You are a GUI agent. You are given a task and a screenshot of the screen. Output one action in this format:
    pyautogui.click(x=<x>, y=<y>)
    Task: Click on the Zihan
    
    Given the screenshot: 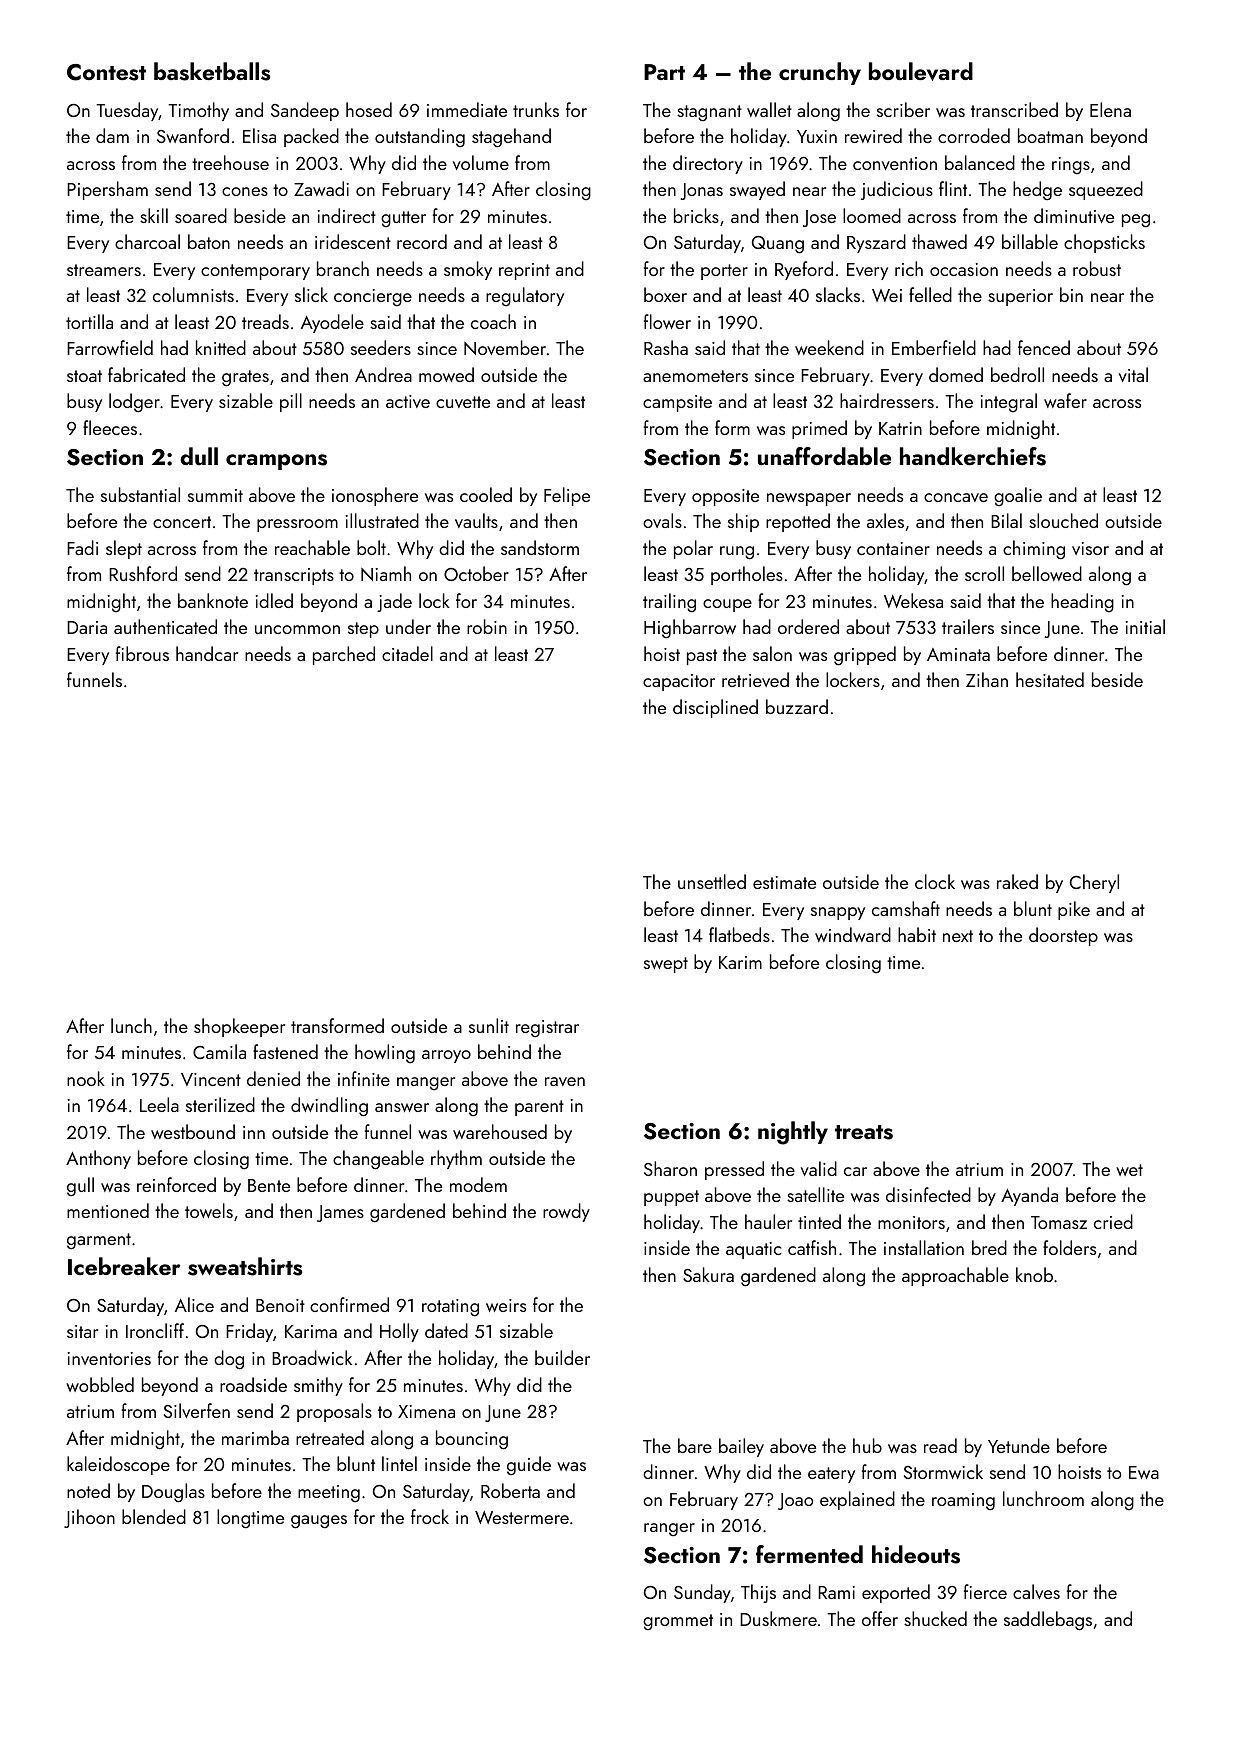 What is the action you would take?
    pyautogui.click(x=987, y=679)
